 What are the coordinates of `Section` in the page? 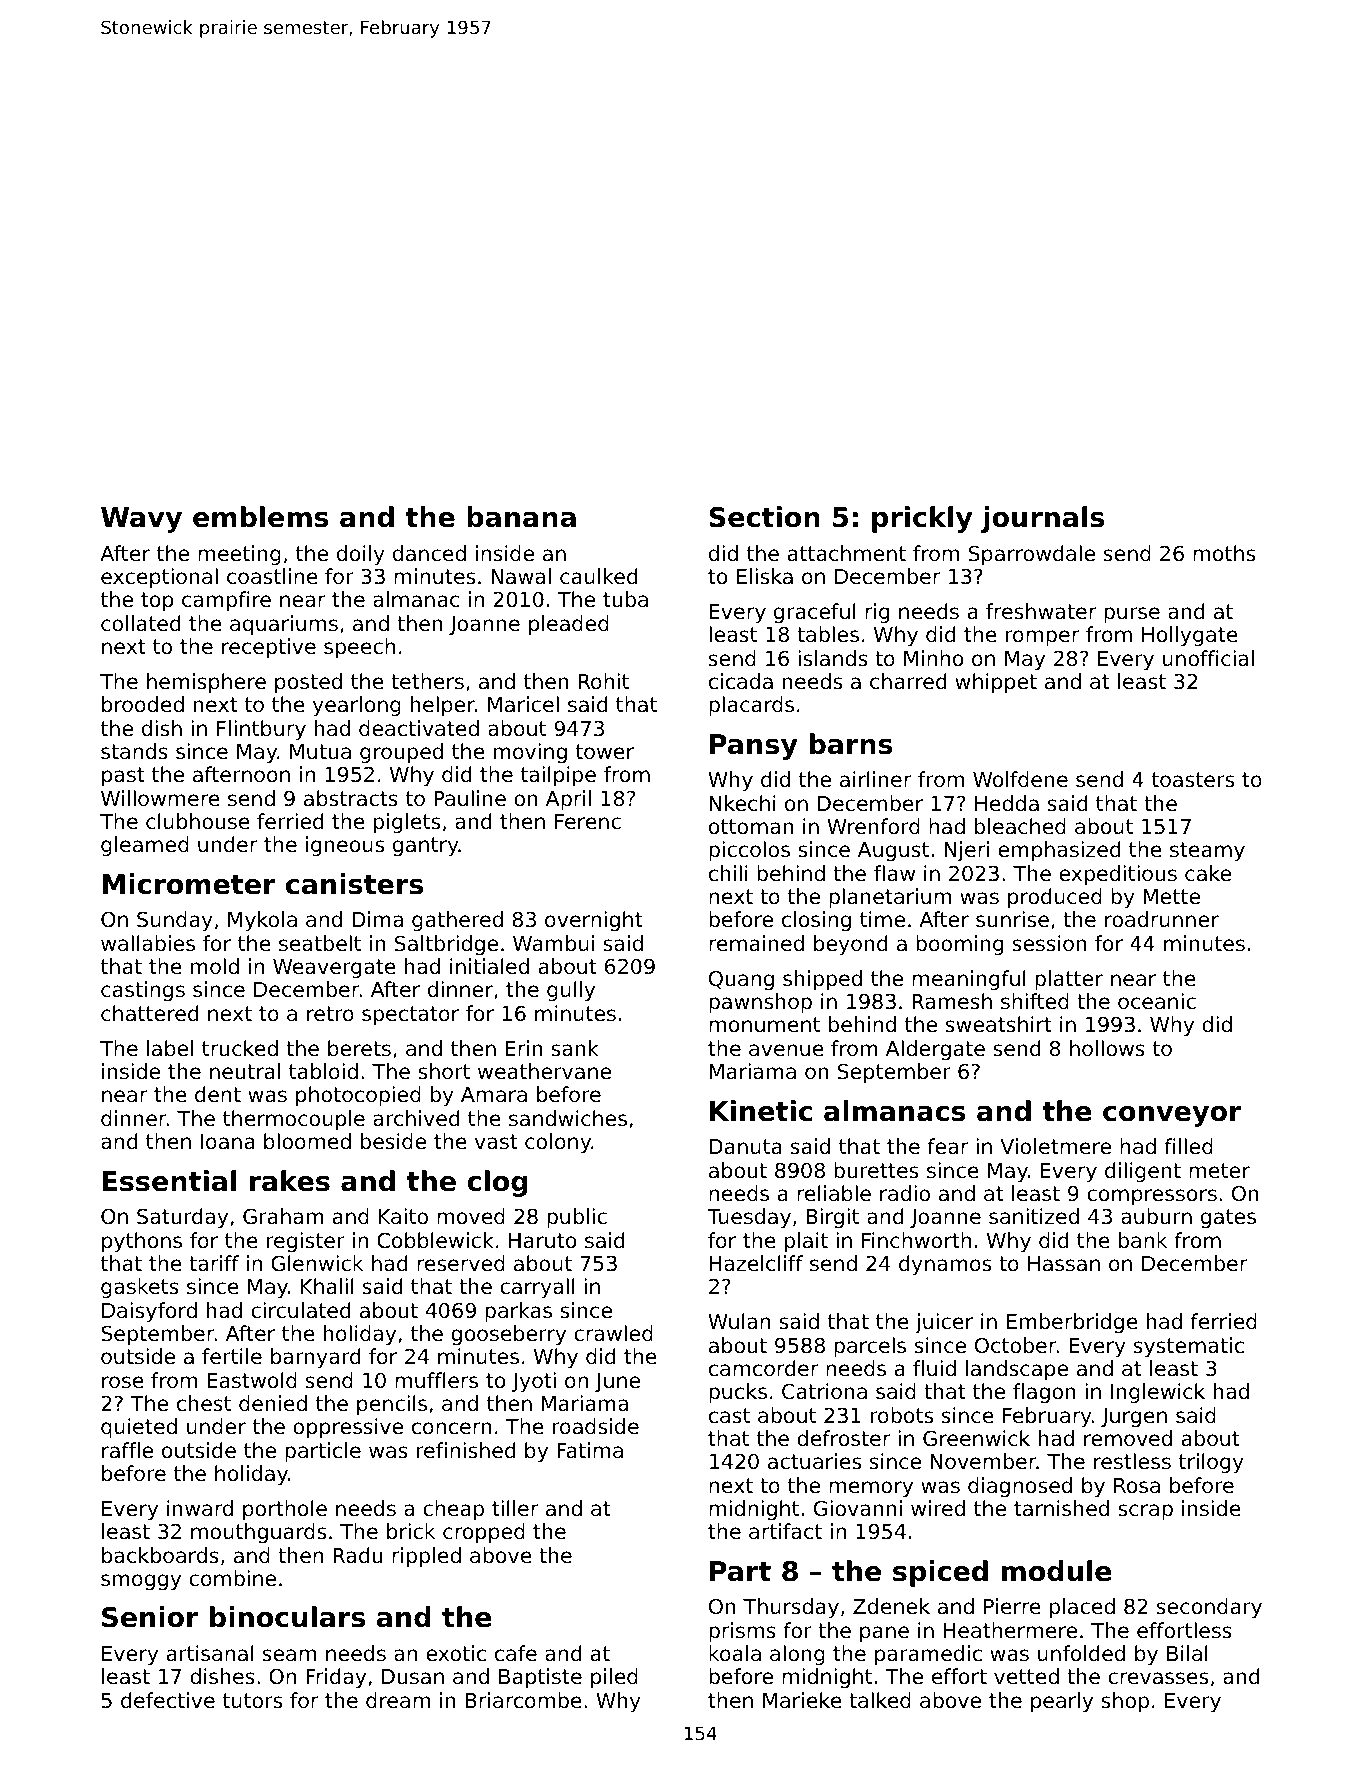 It's located at (764, 517).
